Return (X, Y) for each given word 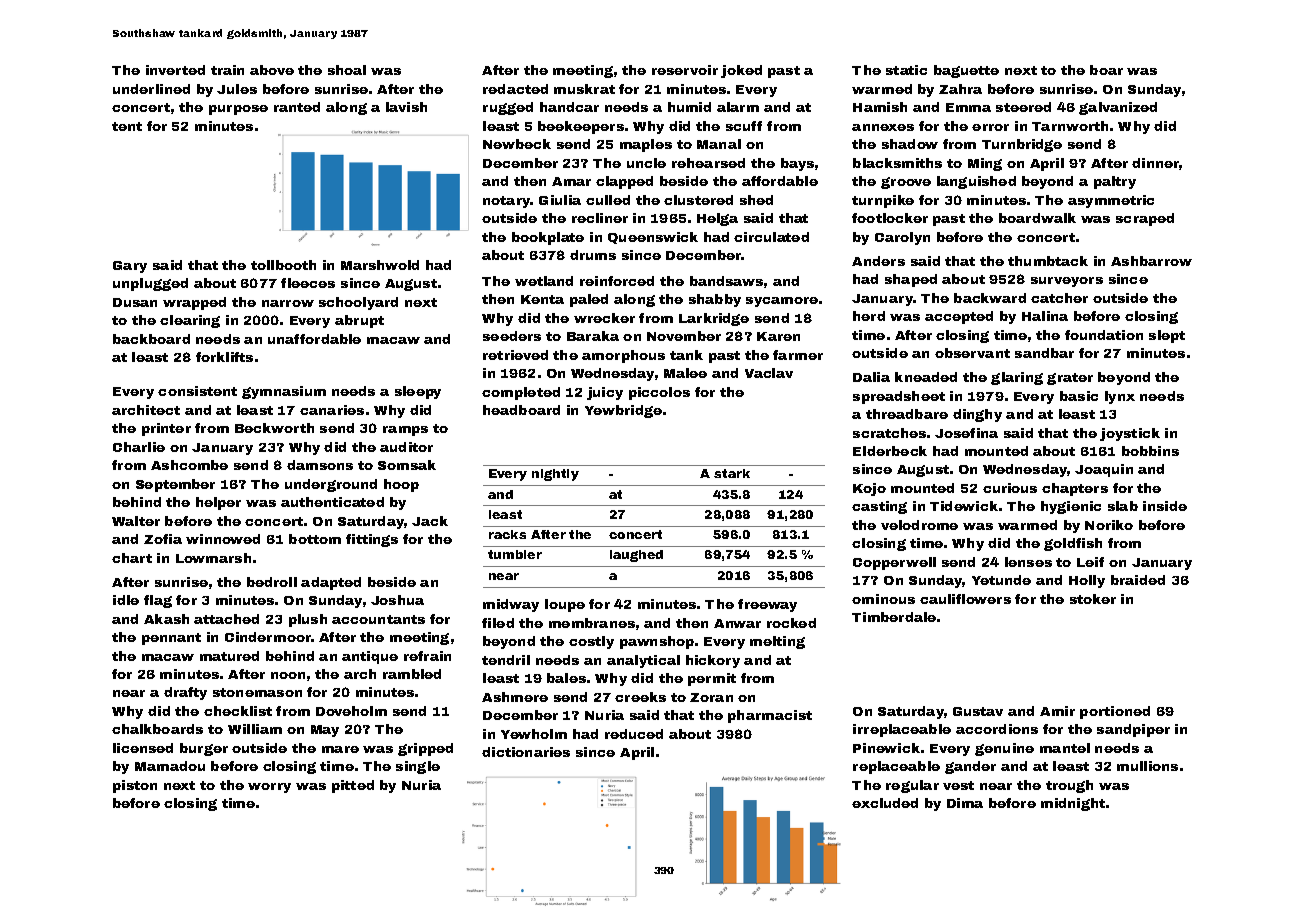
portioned (1115, 712)
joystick (1130, 434)
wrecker (604, 318)
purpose (238, 110)
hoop (401, 485)
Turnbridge (1022, 145)
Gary (130, 267)
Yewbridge (623, 411)
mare (340, 749)
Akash (166, 619)
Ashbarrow (1151, 261)
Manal (719, 144)
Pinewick (886, 748)
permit (712, 679)
